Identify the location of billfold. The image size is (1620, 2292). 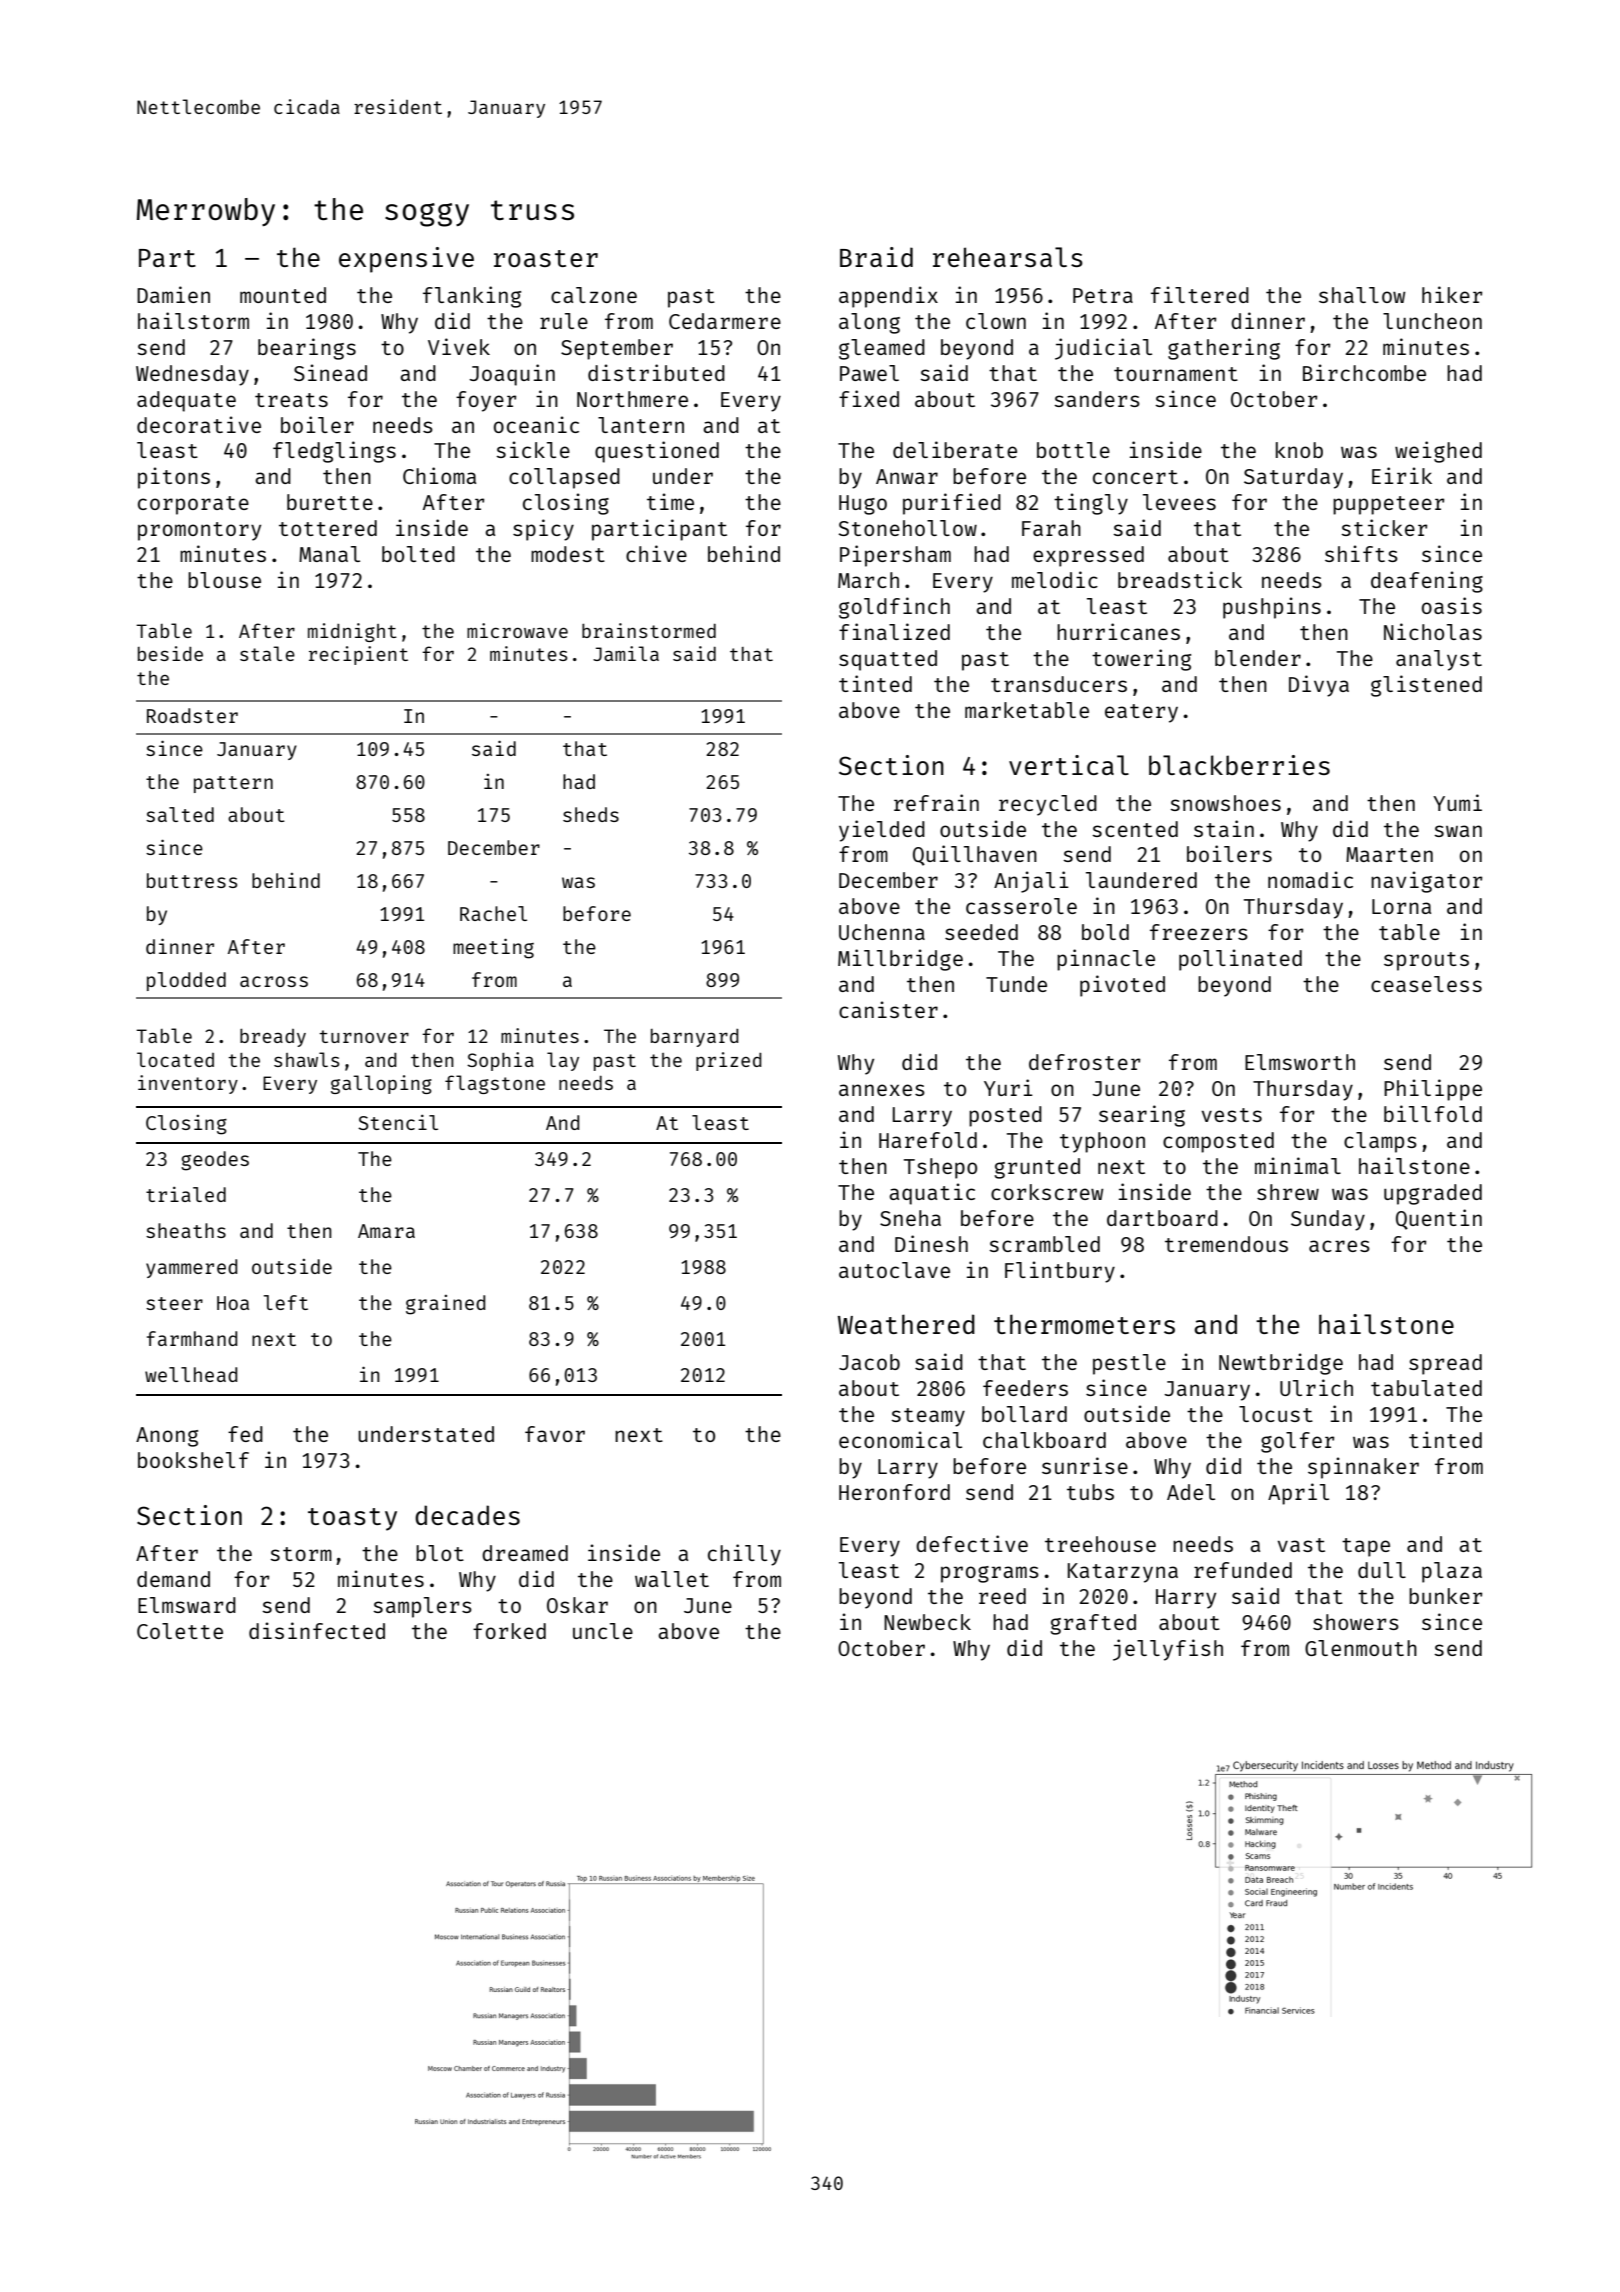
(1433, 1113).
